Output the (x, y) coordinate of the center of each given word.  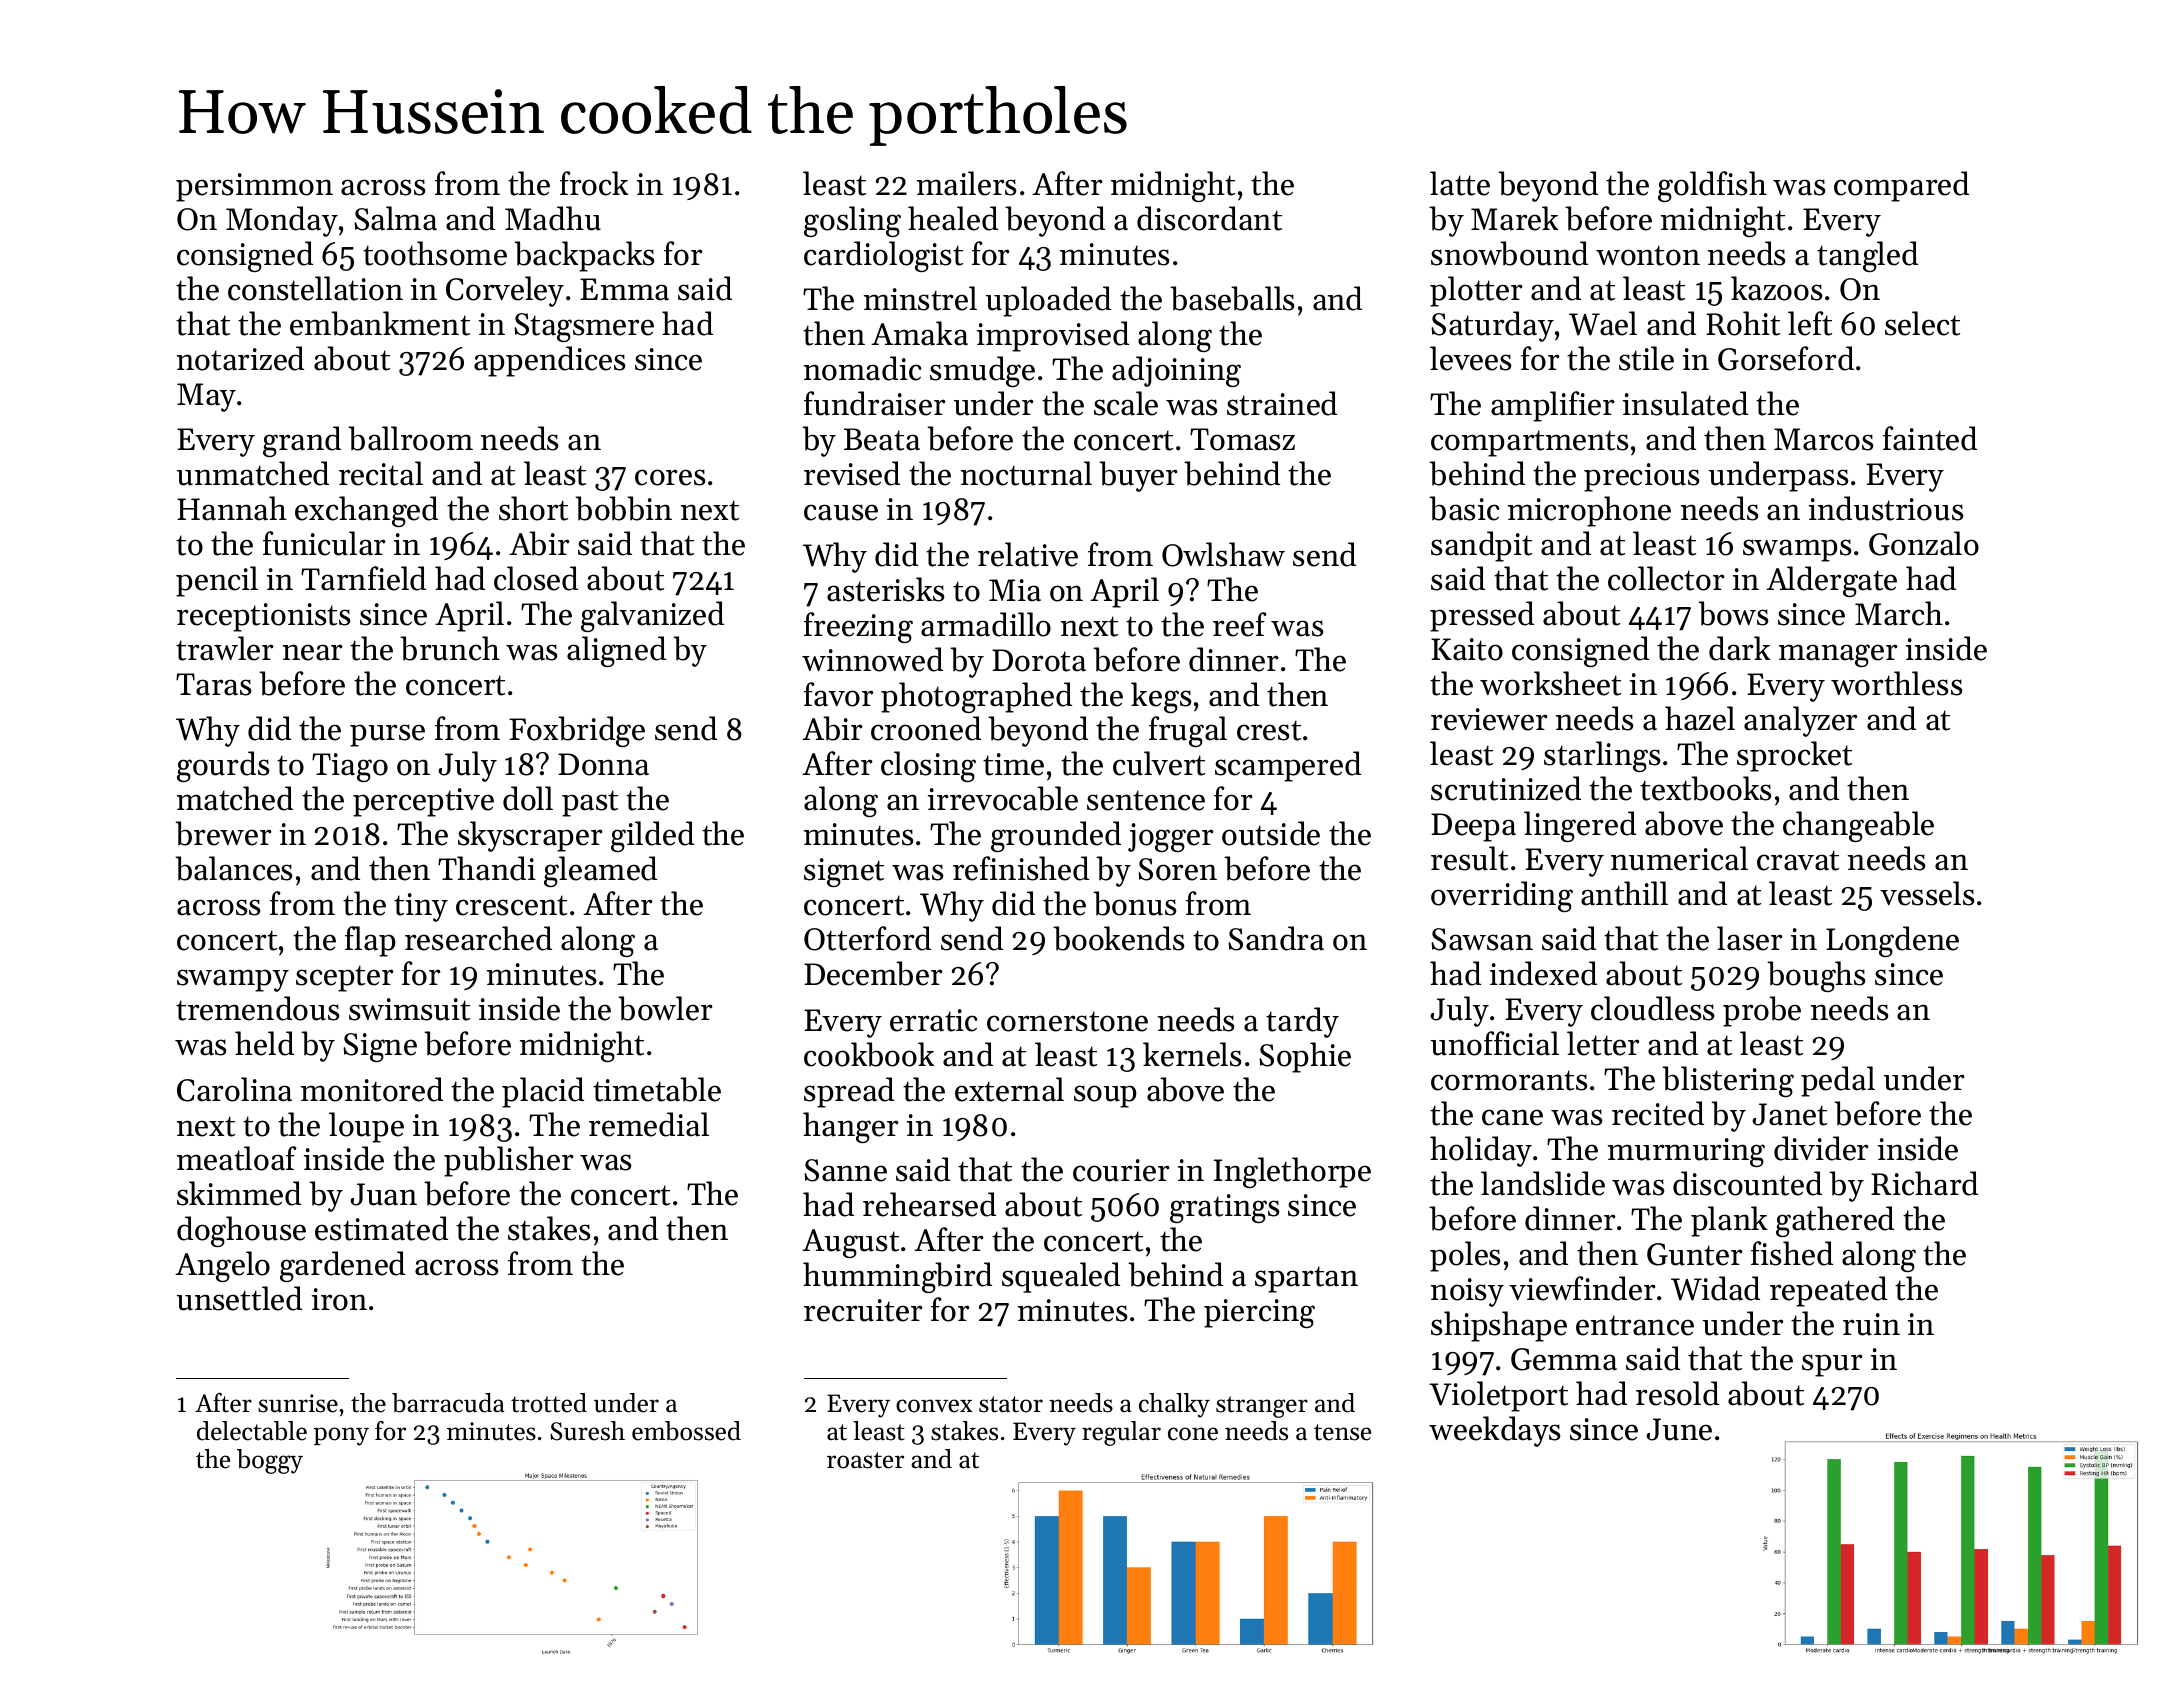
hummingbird (897, 1277)
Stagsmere (584, 327)
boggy (270, 1461)
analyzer (1801, 721)
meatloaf (237, 1158)
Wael (1603, 323)
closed (536, 578)
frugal (1188, 731)
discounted (1747, 1183)
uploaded (1048, 301)
